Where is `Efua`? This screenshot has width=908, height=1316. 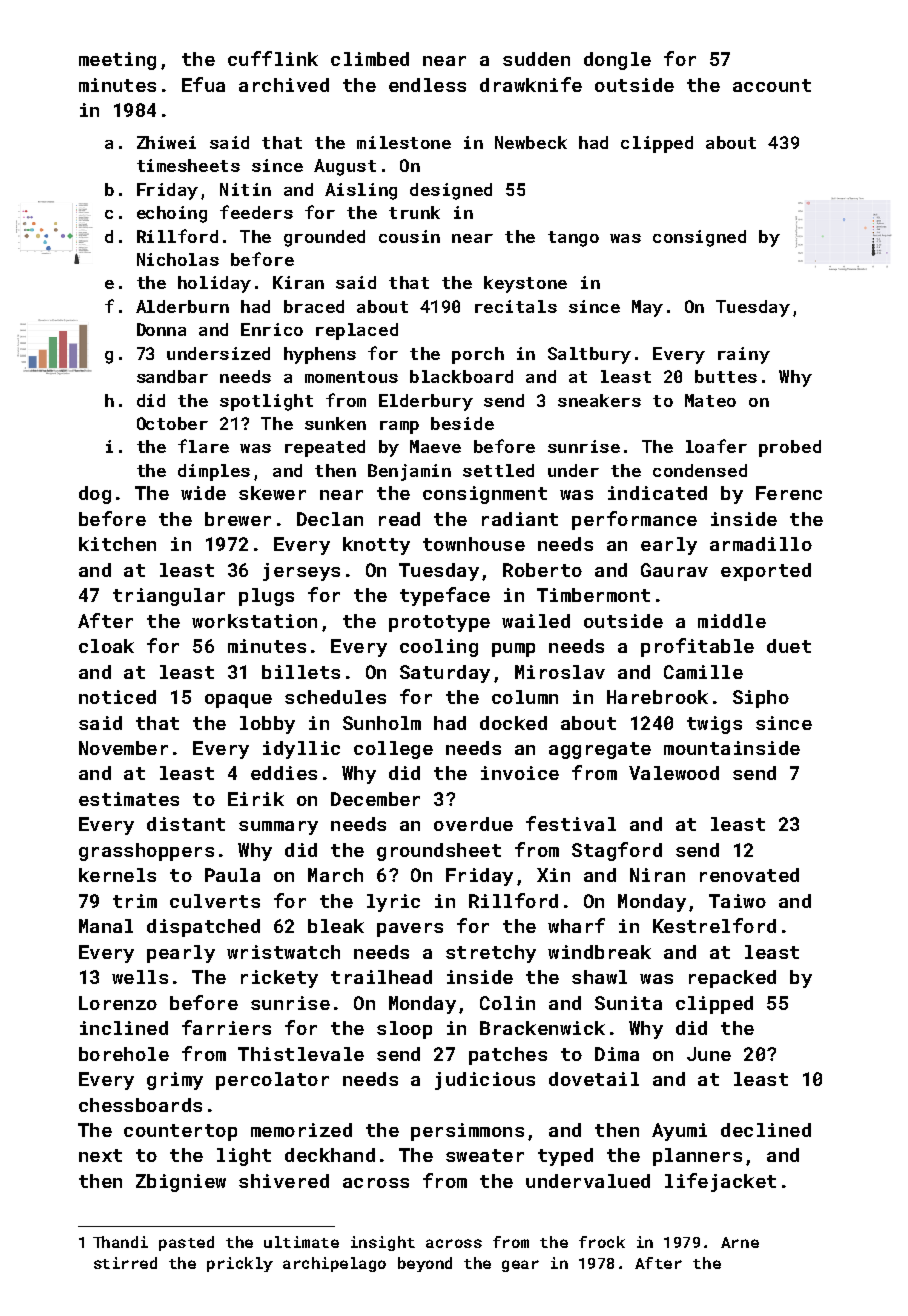
Efua is located at coordinates (203, 84).
